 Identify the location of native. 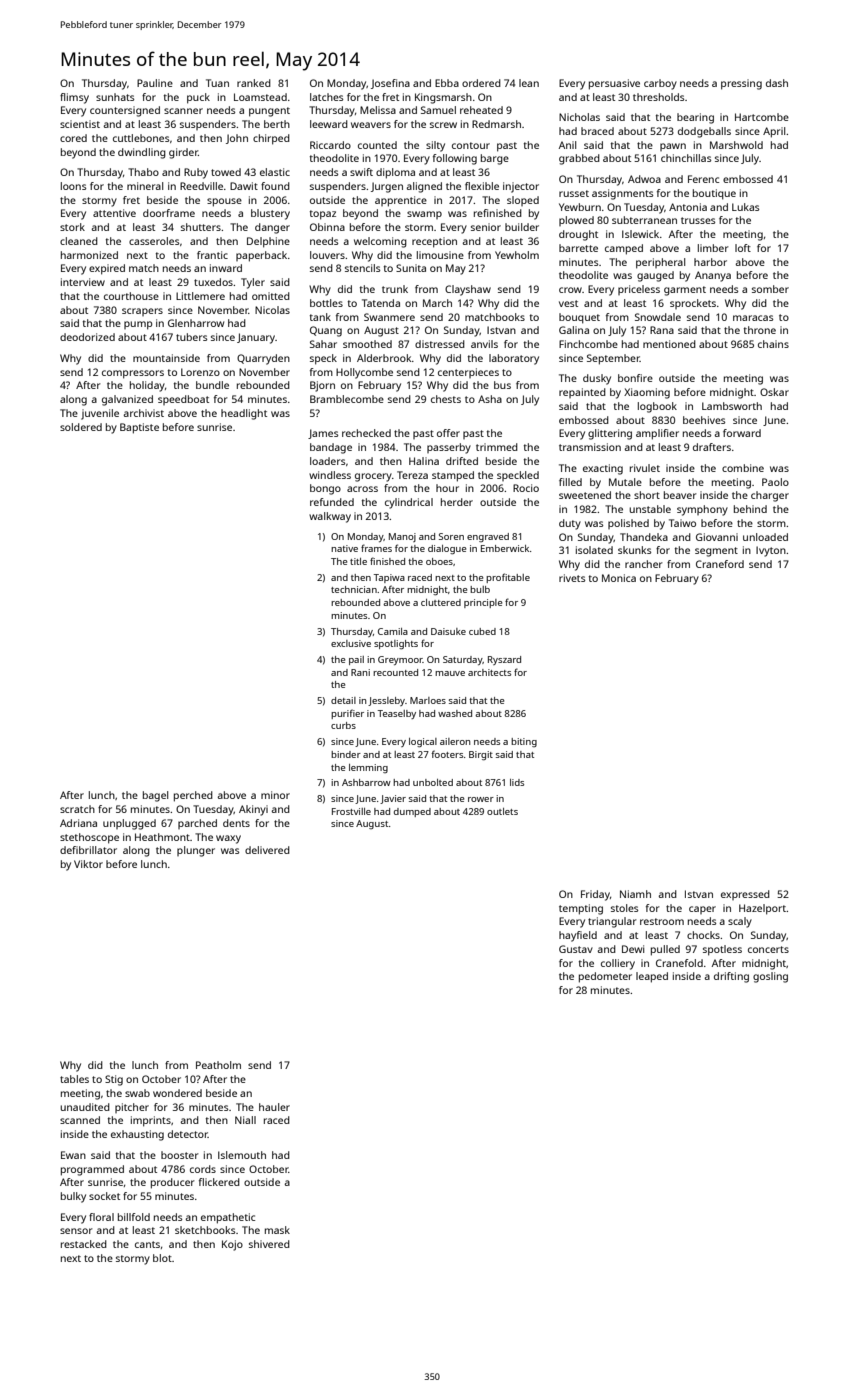
(344, 548).
